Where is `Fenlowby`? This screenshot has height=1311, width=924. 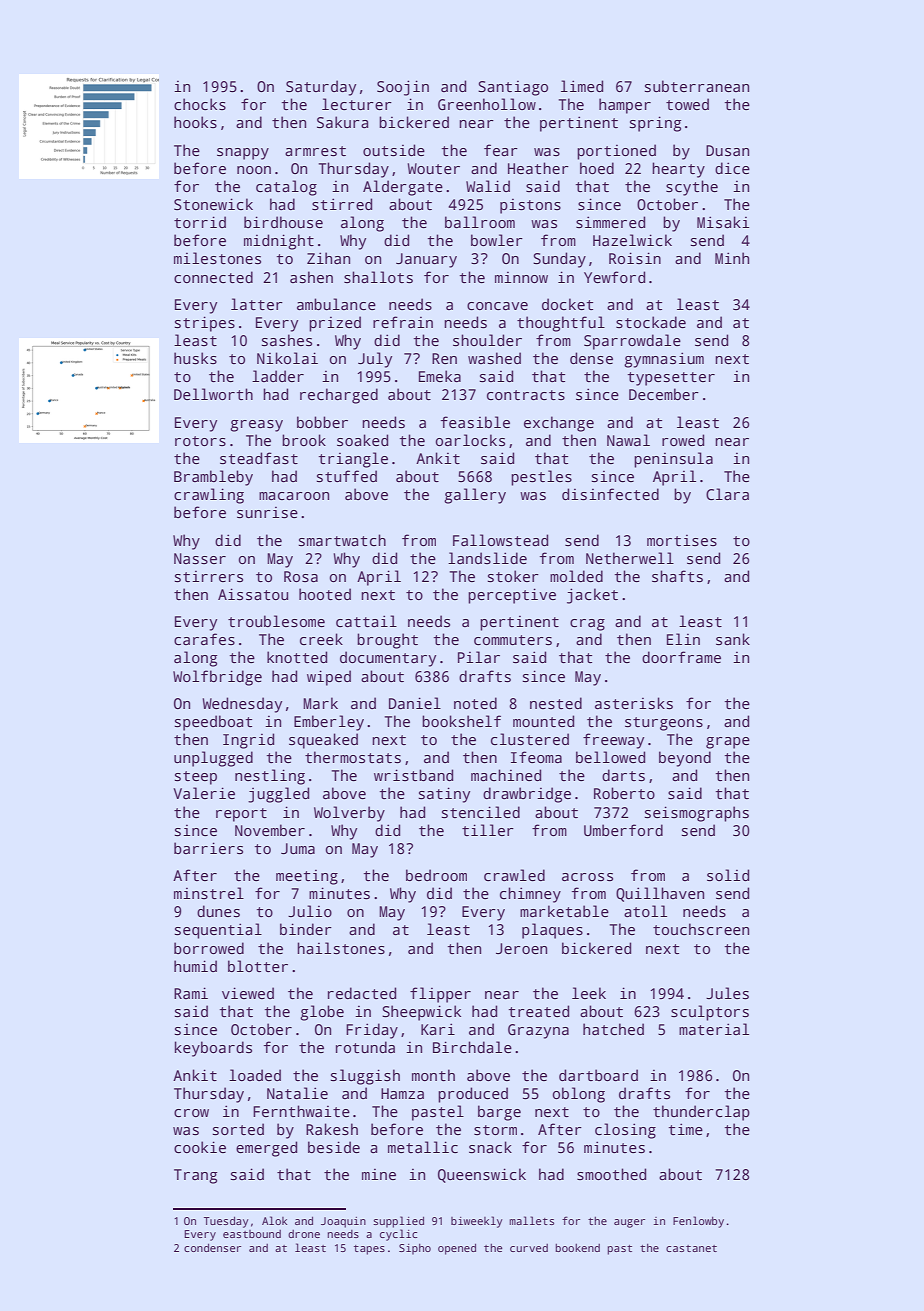 Fenlowby is located at coordinates (698, 1222).
